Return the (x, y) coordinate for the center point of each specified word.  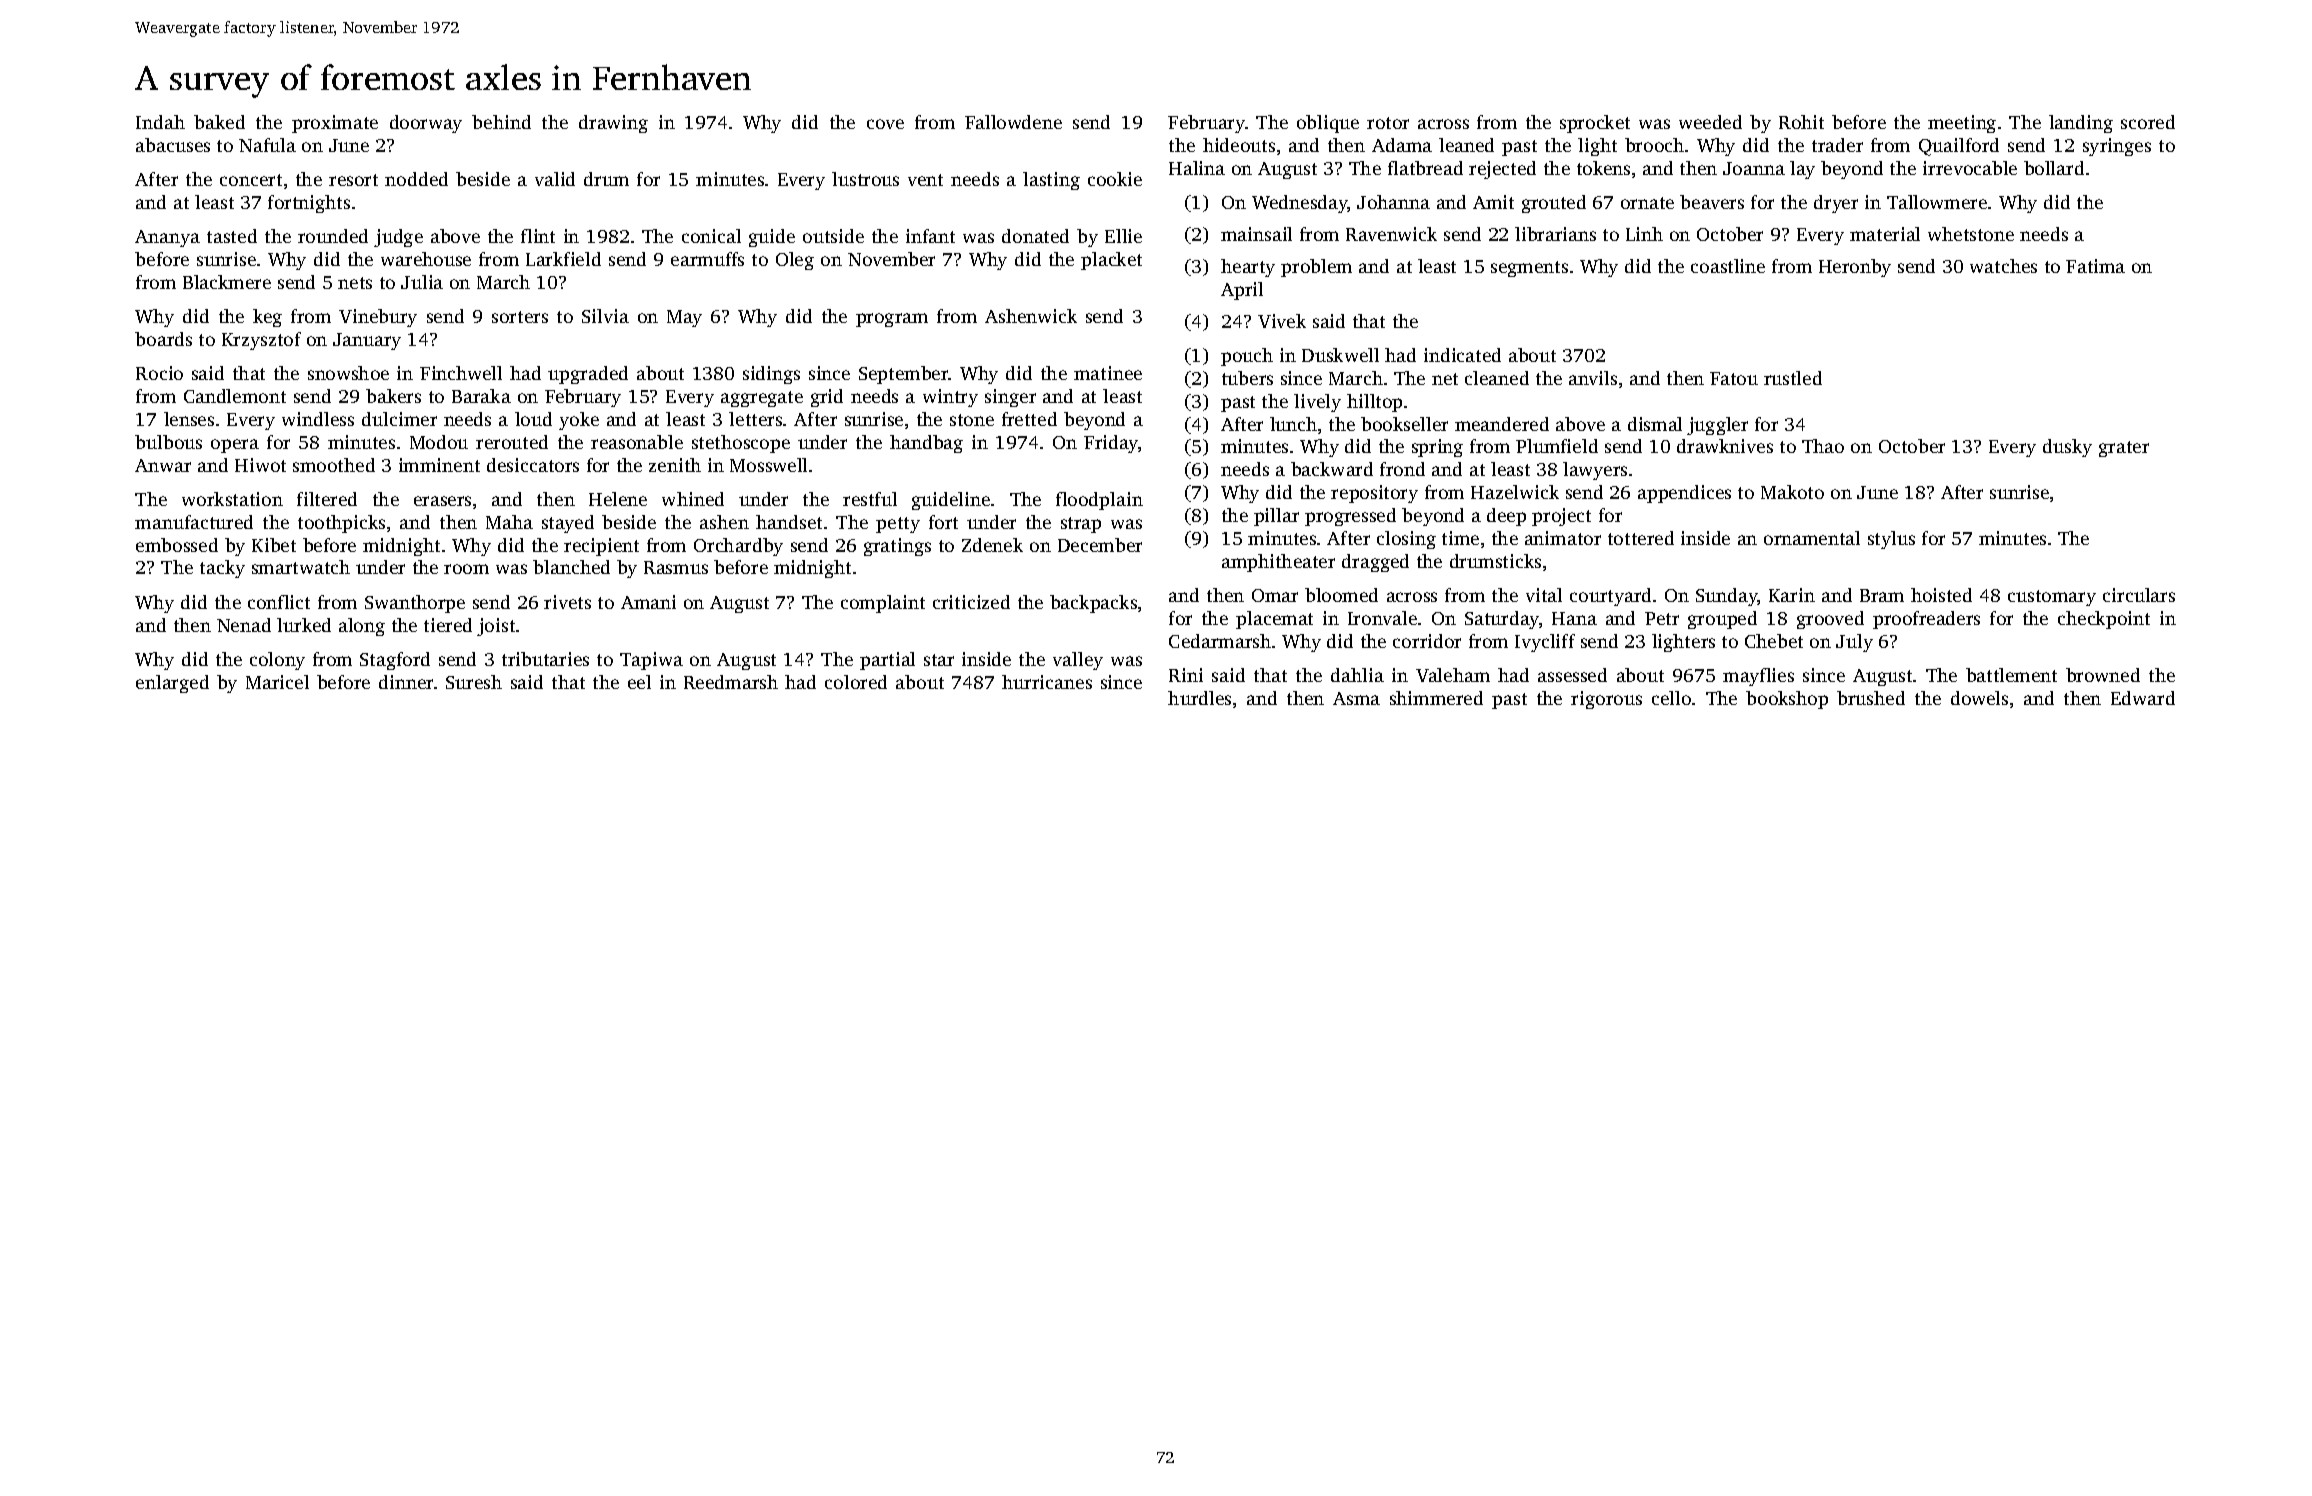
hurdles (1199, 698)
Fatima (2095, 266)
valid (555, 179)
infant (930, 236)
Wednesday (1300, 204)
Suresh (474, 682)
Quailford (1959, 147)
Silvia (605, 316)
